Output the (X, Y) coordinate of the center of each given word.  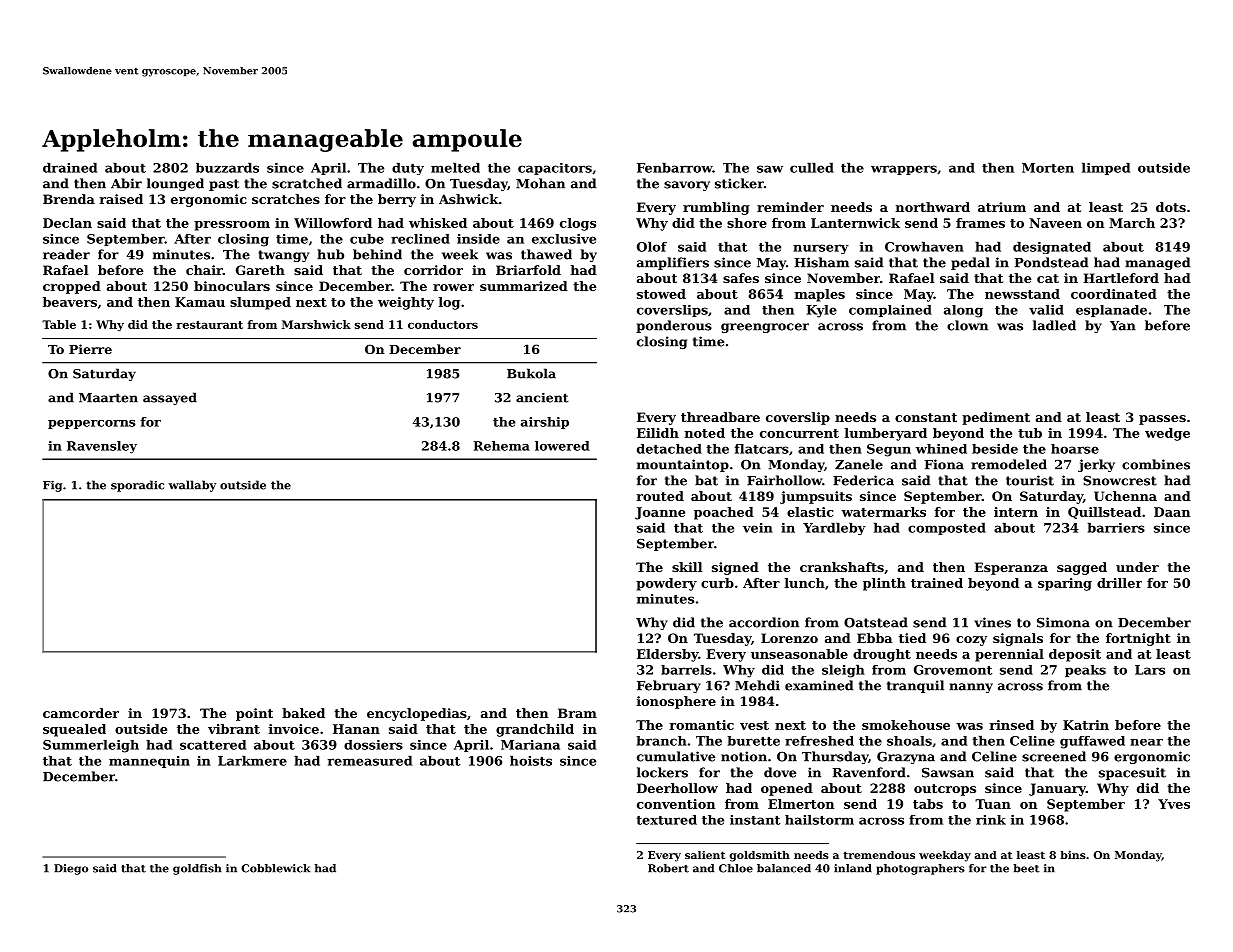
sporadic (137, 486)
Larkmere (252, 760)
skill (687, 567)
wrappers (904, 170)
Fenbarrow (675, 167)
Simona (1063, 622)
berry (397, 200)
